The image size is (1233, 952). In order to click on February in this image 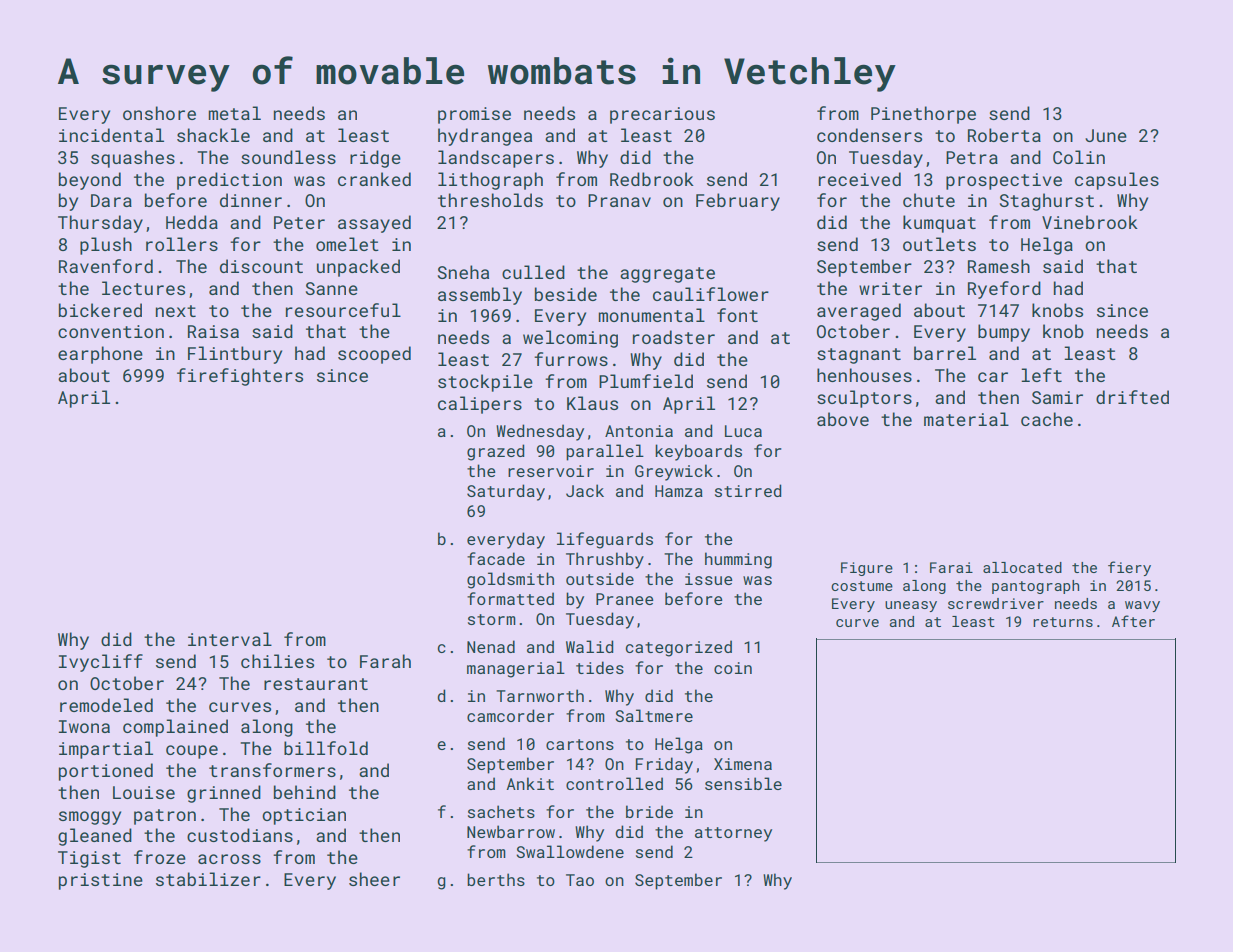, I will do `click(738, 202)`.
